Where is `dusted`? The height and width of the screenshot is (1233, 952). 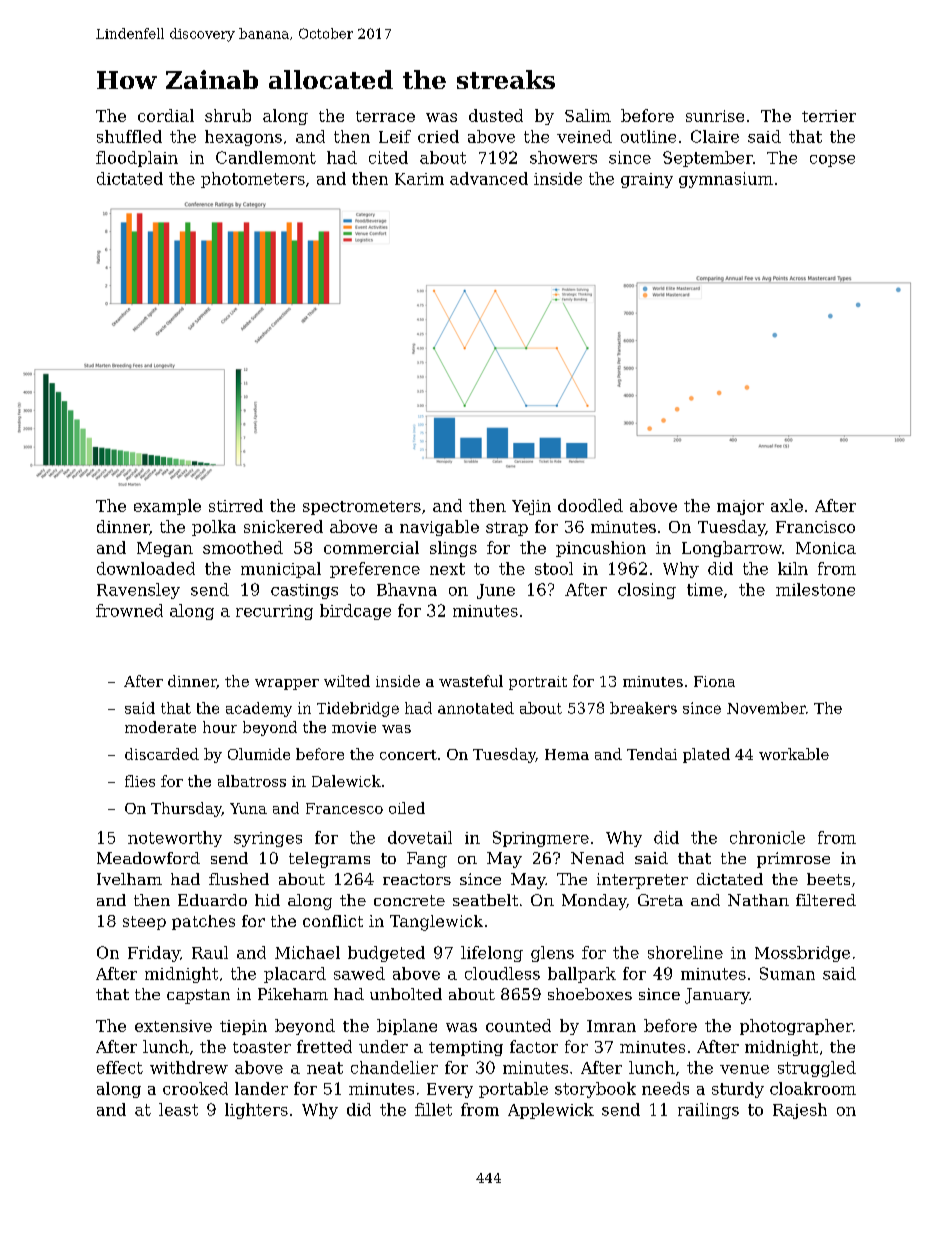 dusted is located at coordinates (496, 115).
